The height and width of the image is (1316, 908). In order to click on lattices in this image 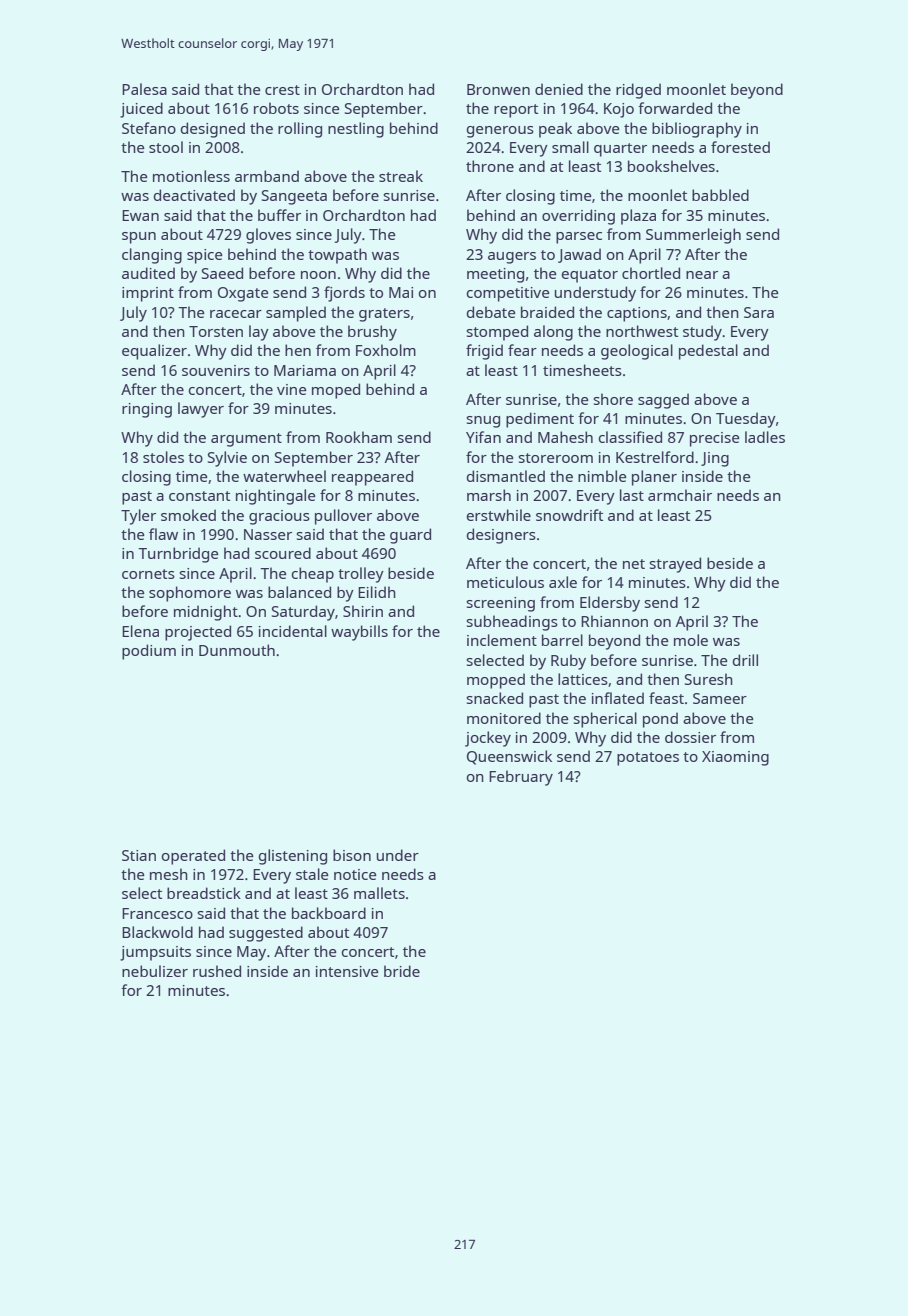, I will do `click(583, 679)`.
